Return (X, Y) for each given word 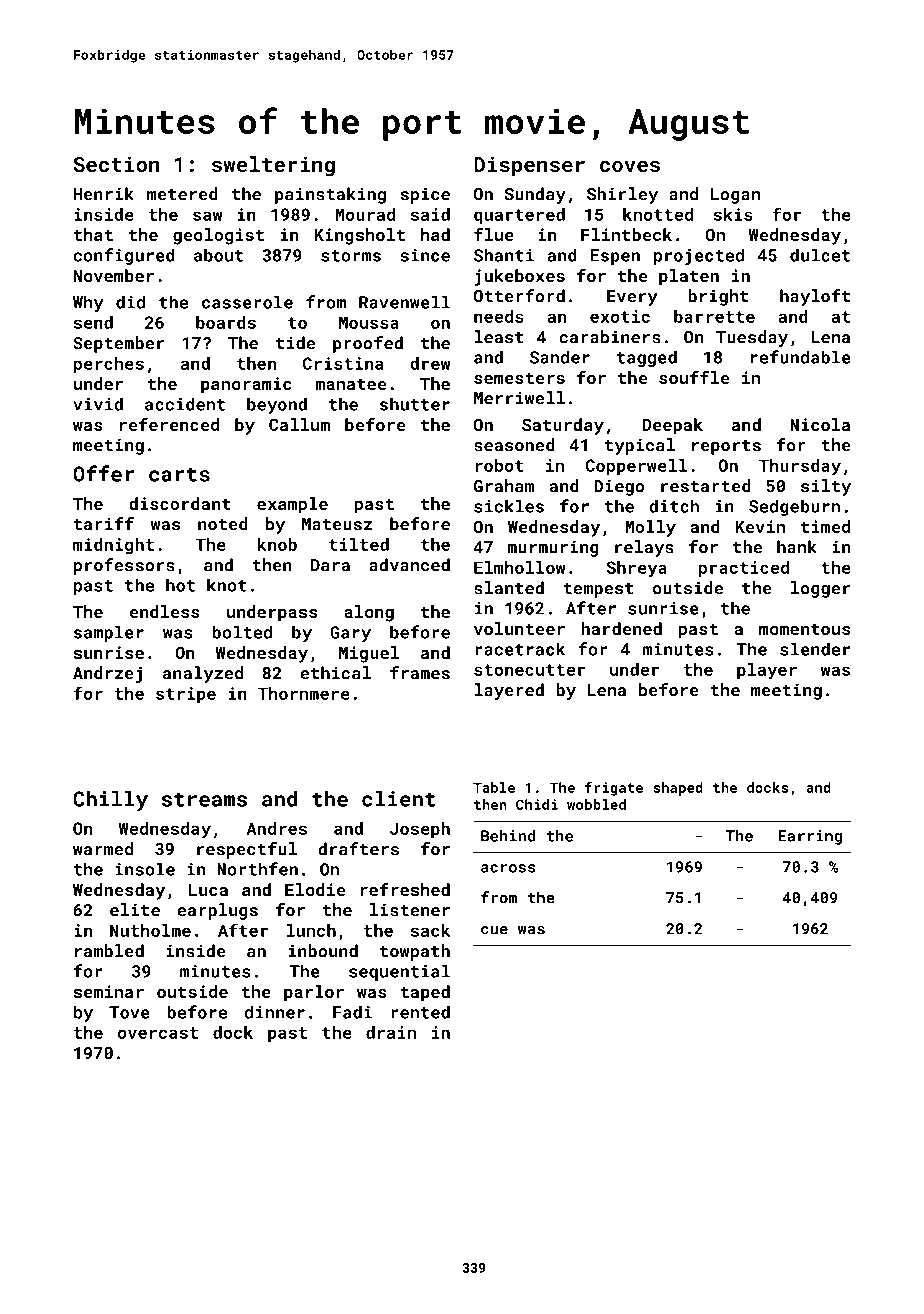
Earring (810, 837)
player (767, 671)
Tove (129, 1012)
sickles (509, 506)
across (508, 868)
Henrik (104, 194)
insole (145, 869)
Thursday (800, 467)
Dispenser (529, 166)
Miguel (369, 654)
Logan (735, 196)
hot (180, 585)
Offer (104, 473)
